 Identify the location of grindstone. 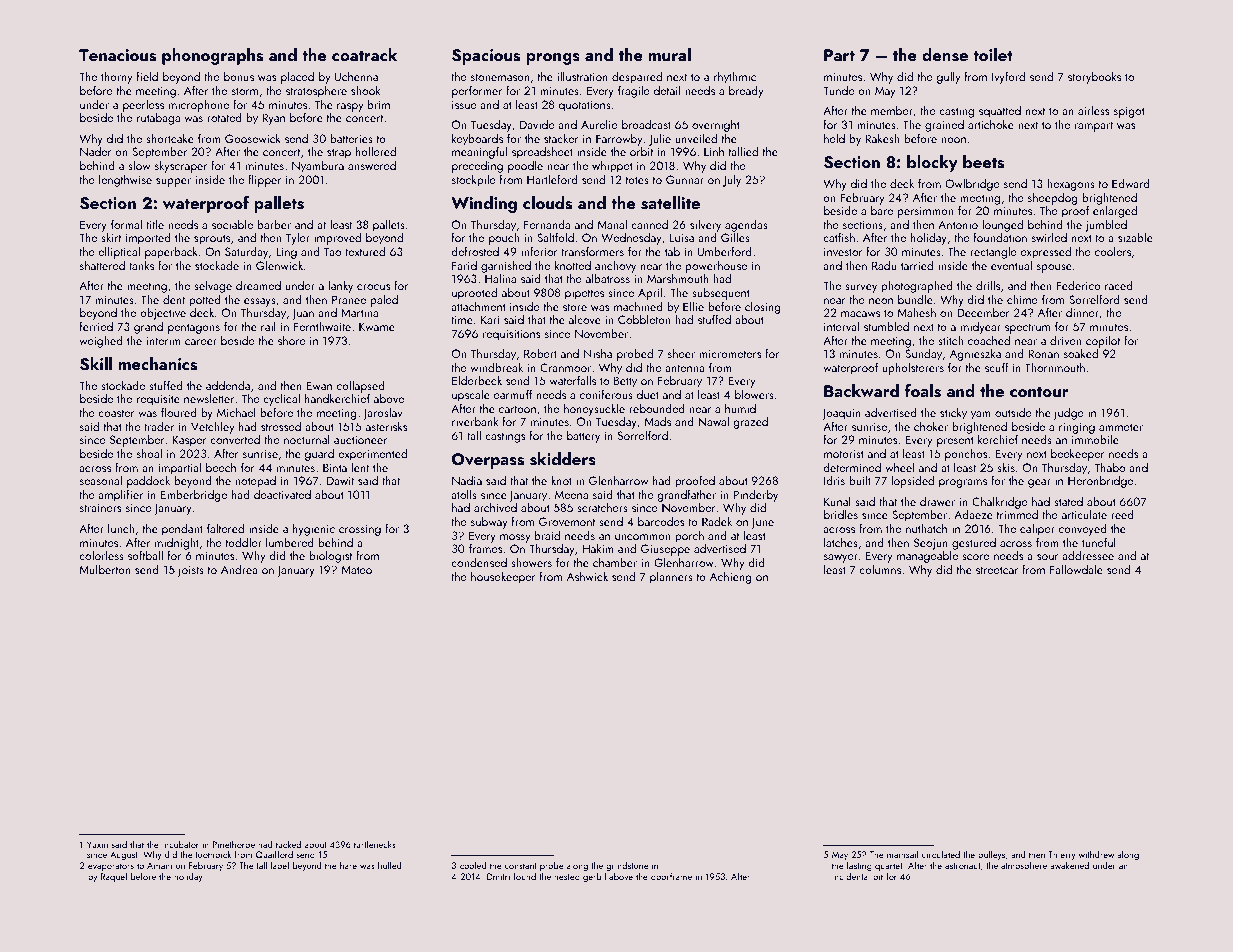
(627, 866).
